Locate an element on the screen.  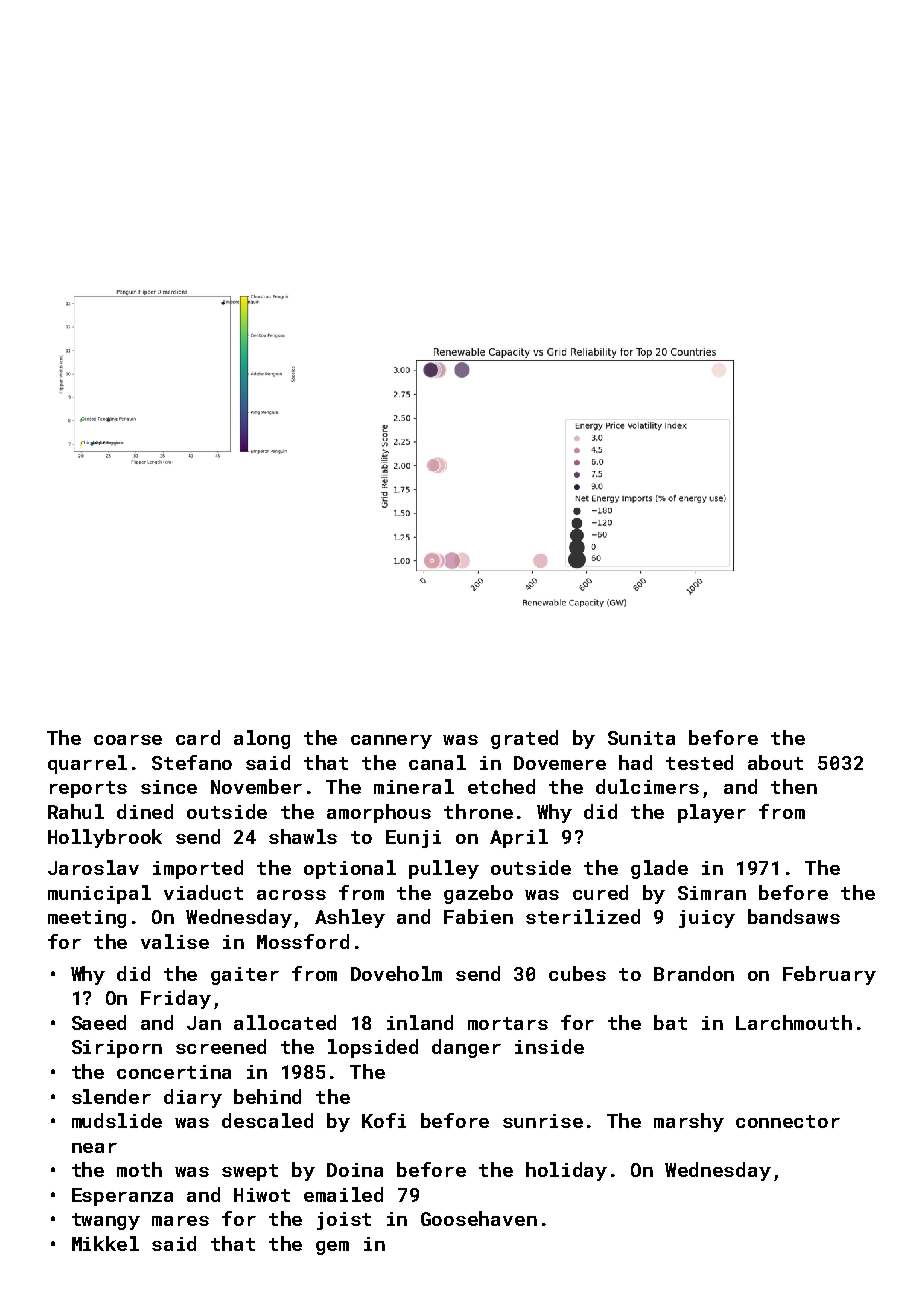
cannery is located at coordinates (391, 742).
